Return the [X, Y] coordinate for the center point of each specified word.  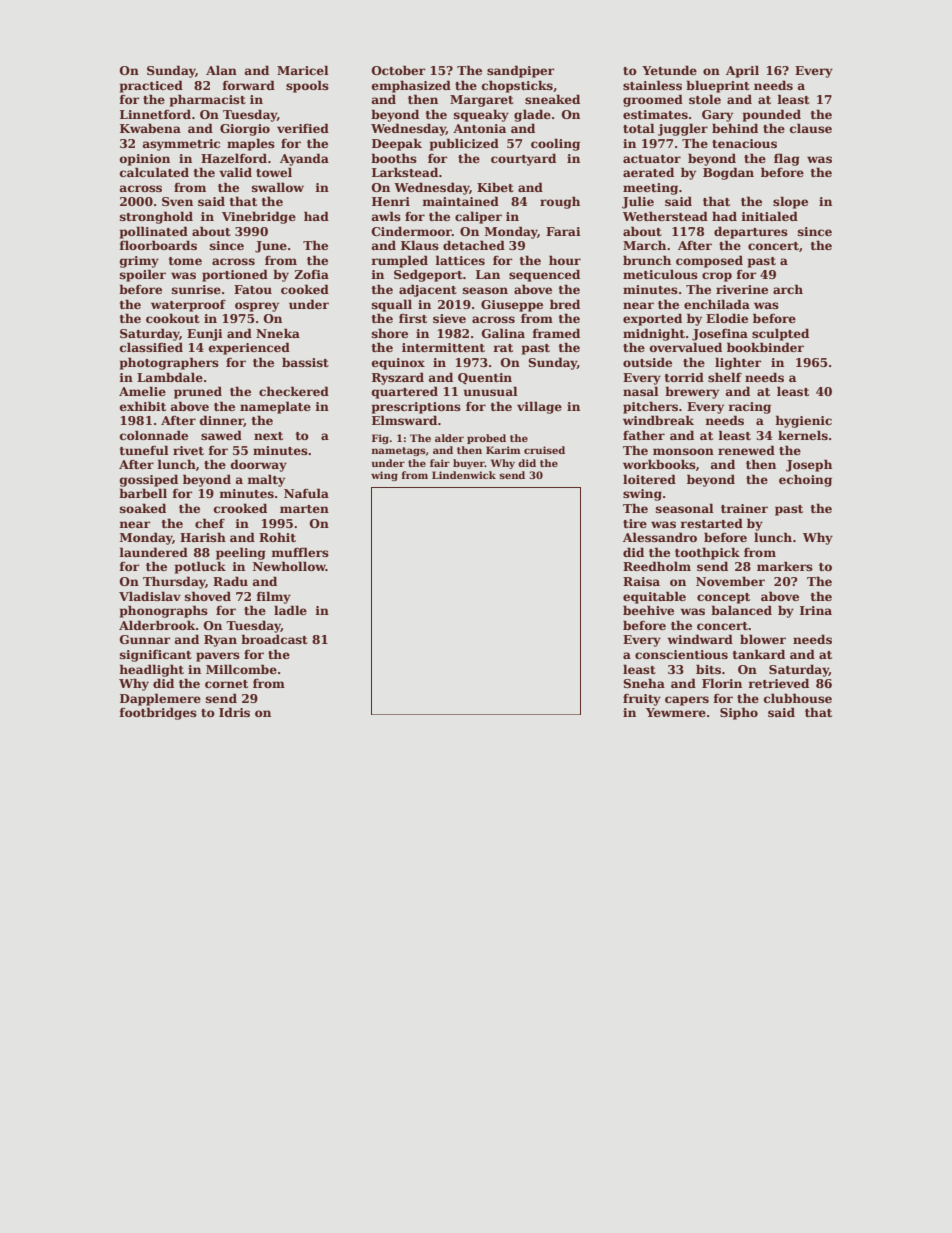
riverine [742, 289]
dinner [222, 421]
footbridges [158, 713]
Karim [503, 450]
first [413, 318]
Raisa [641, 581]
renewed [746, 450]
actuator [652, 159]
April [742, 71]
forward [248, 85]
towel [274, 172]
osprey [257, 307]
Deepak [397, 144]
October [398, 70]
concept [723, 598]
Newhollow [289, 566]
